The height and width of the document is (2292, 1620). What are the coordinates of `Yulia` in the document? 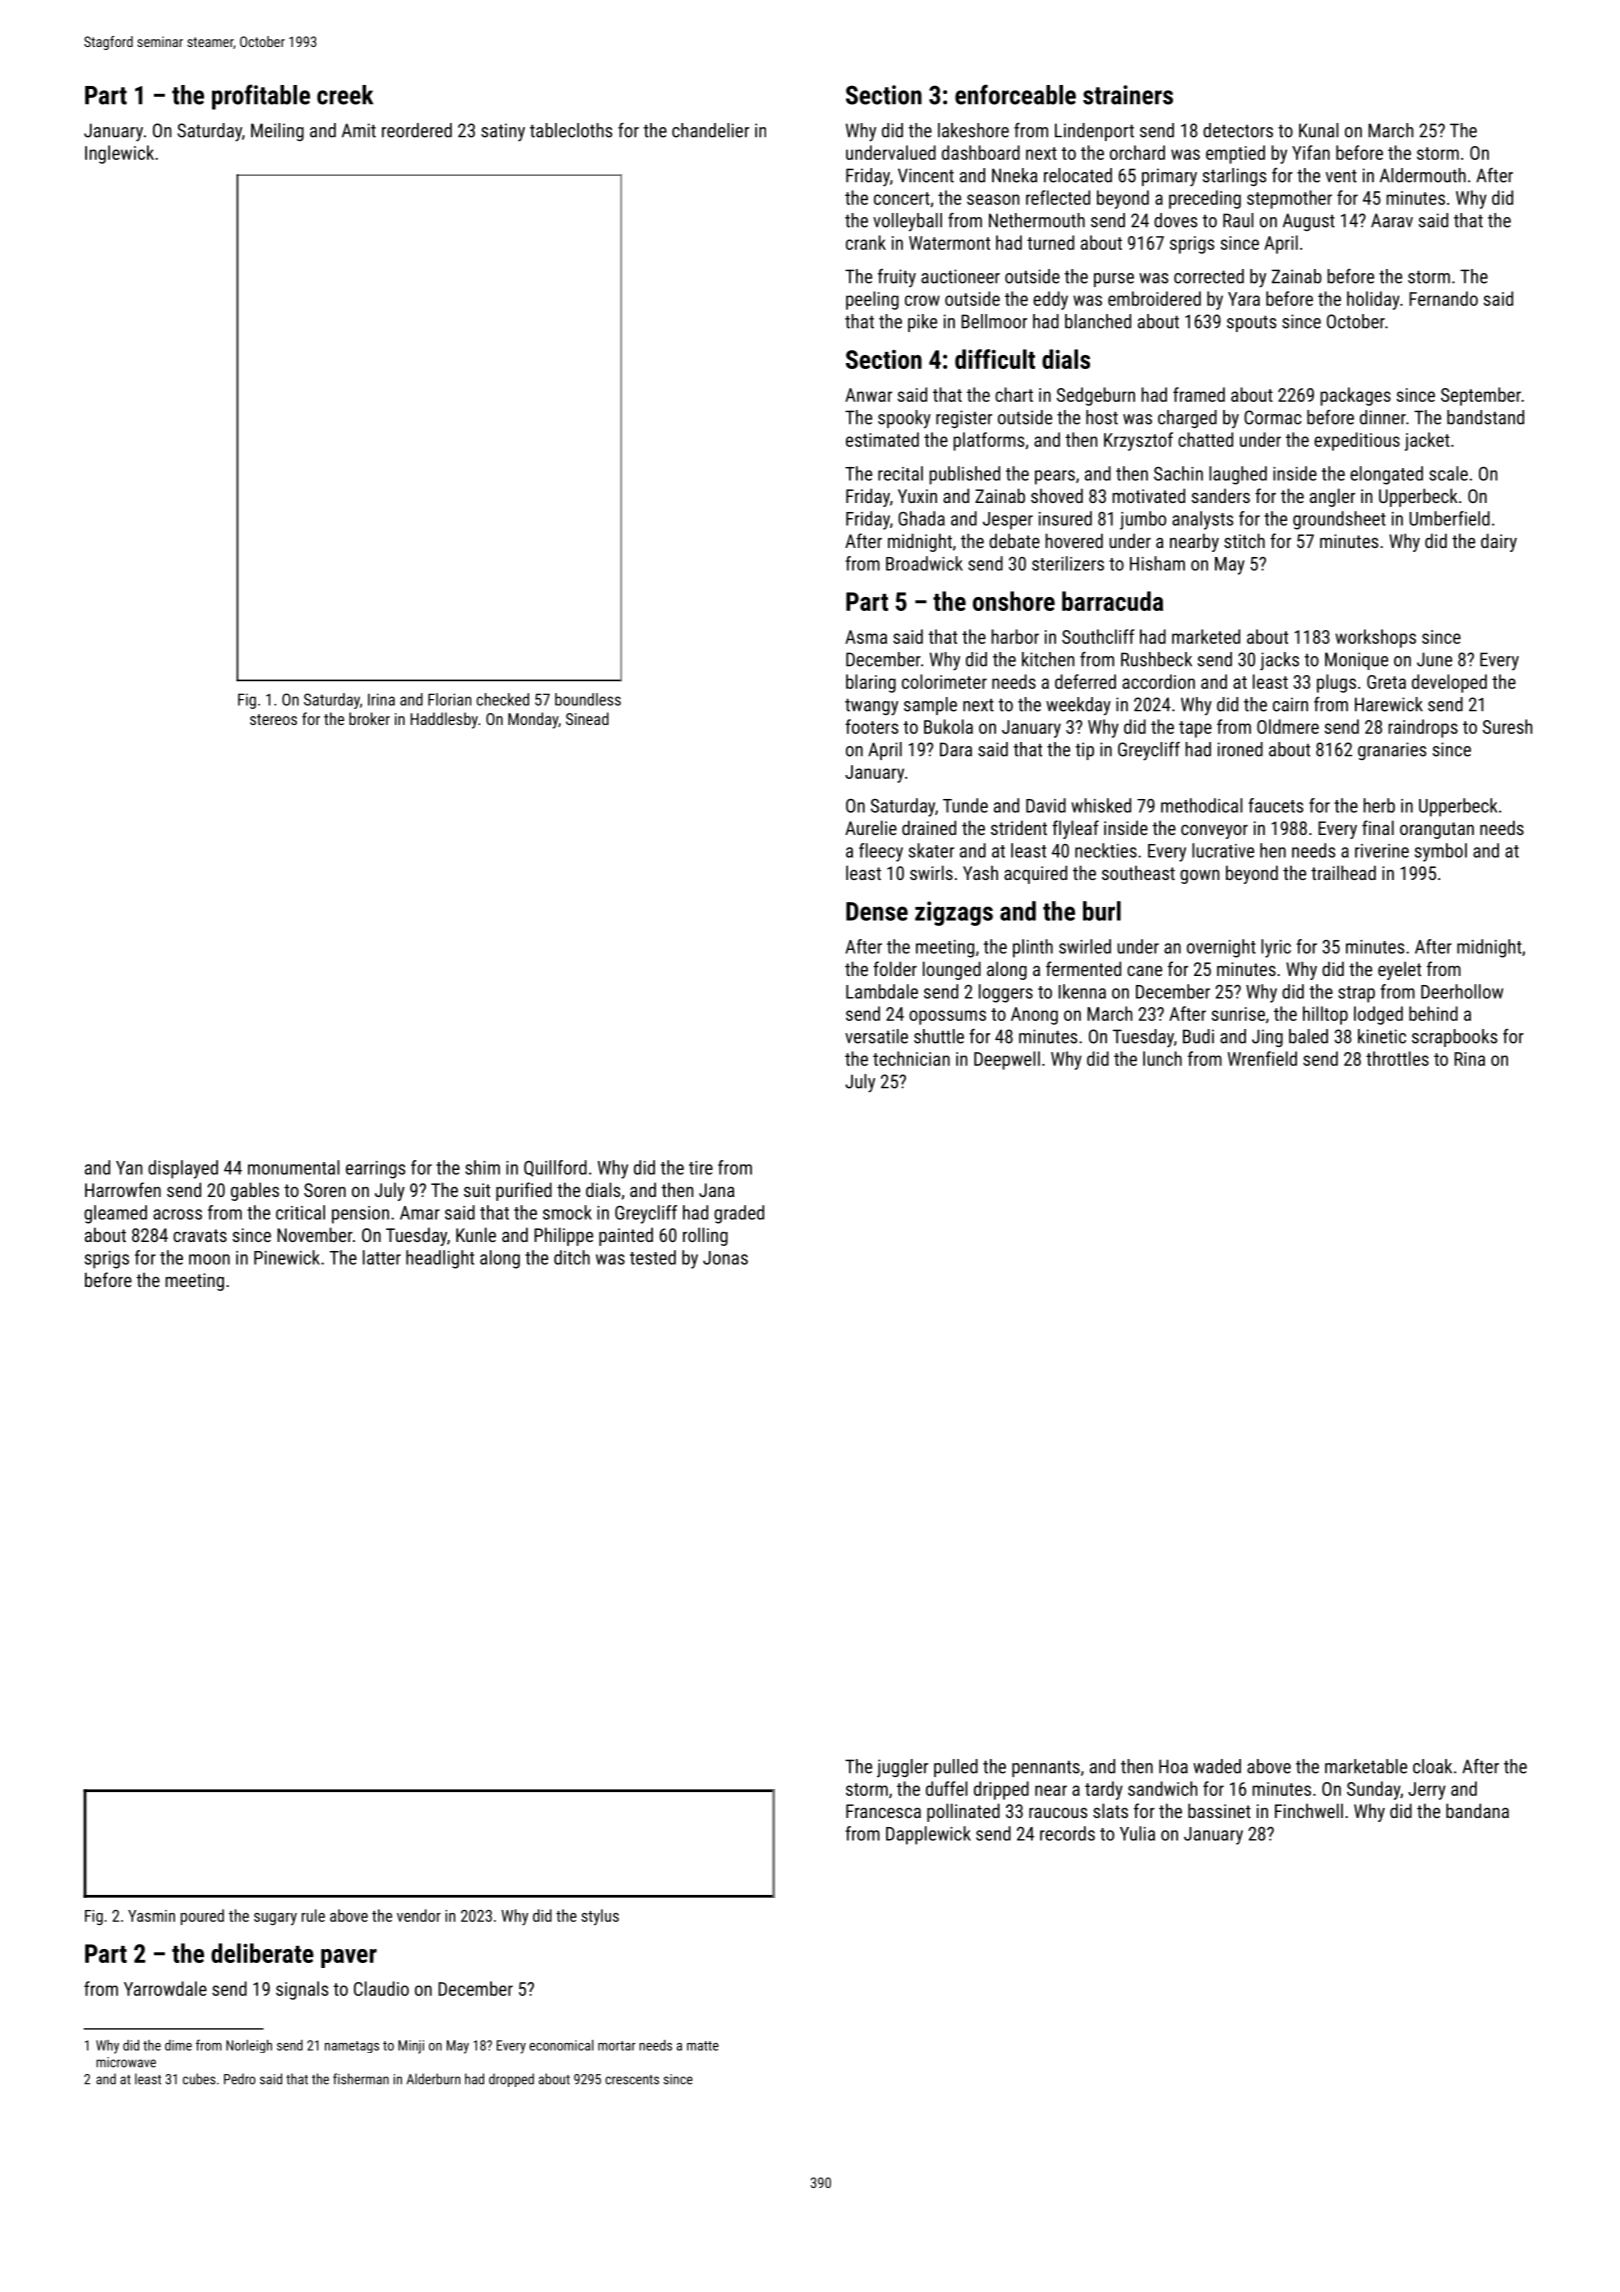 It's located at (1137, 1833).
